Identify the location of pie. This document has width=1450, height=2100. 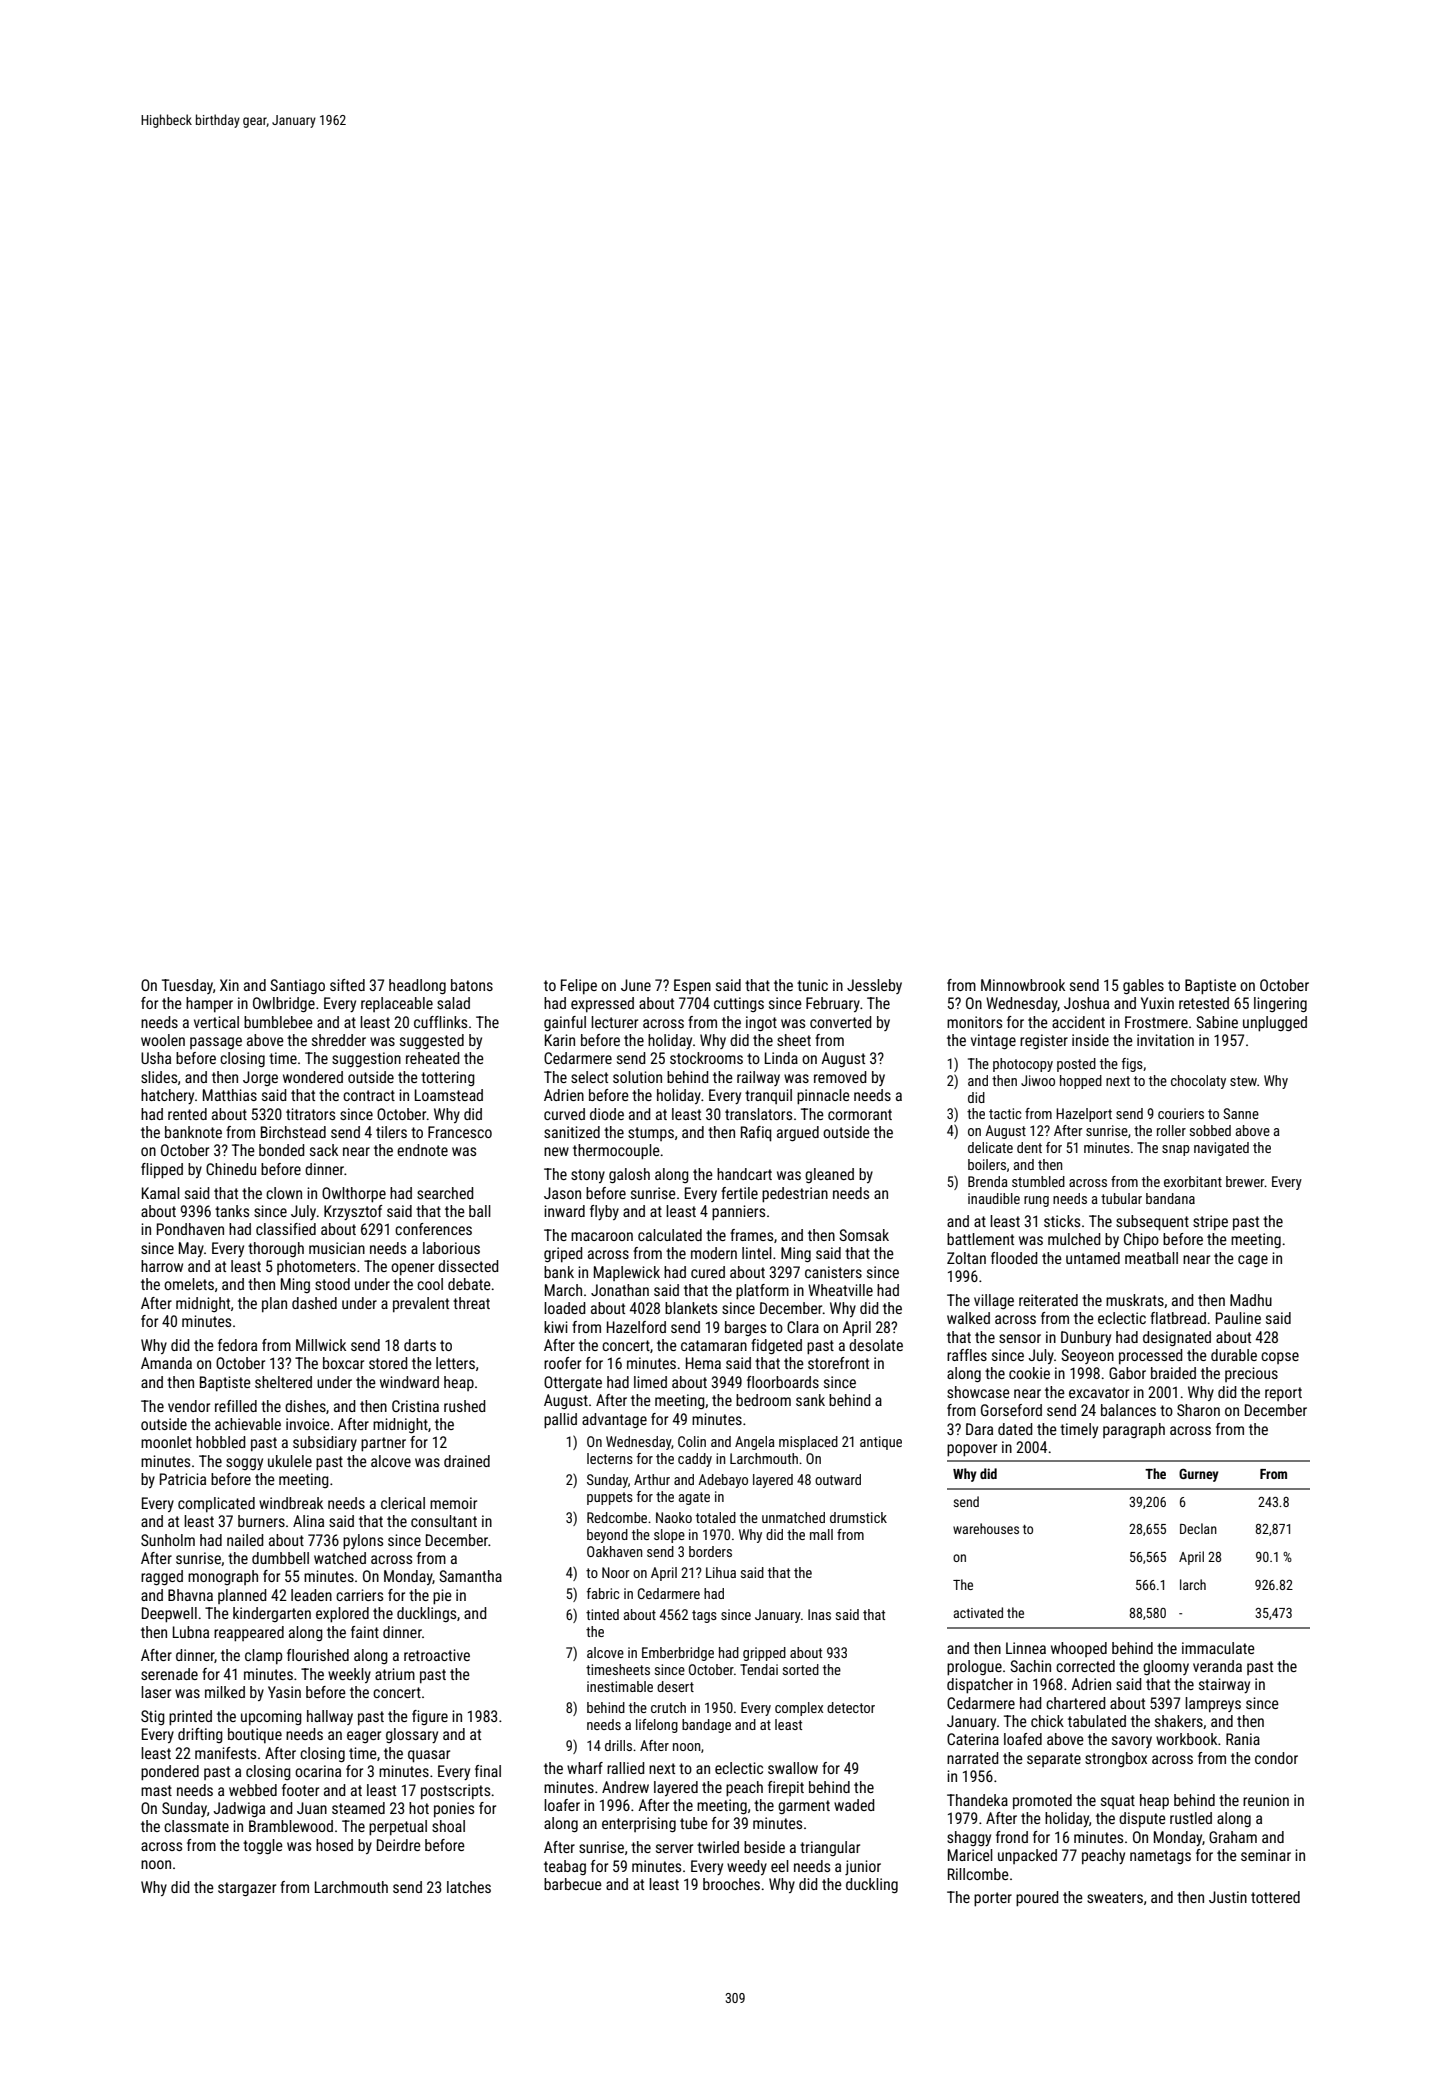
(442, 1597).
